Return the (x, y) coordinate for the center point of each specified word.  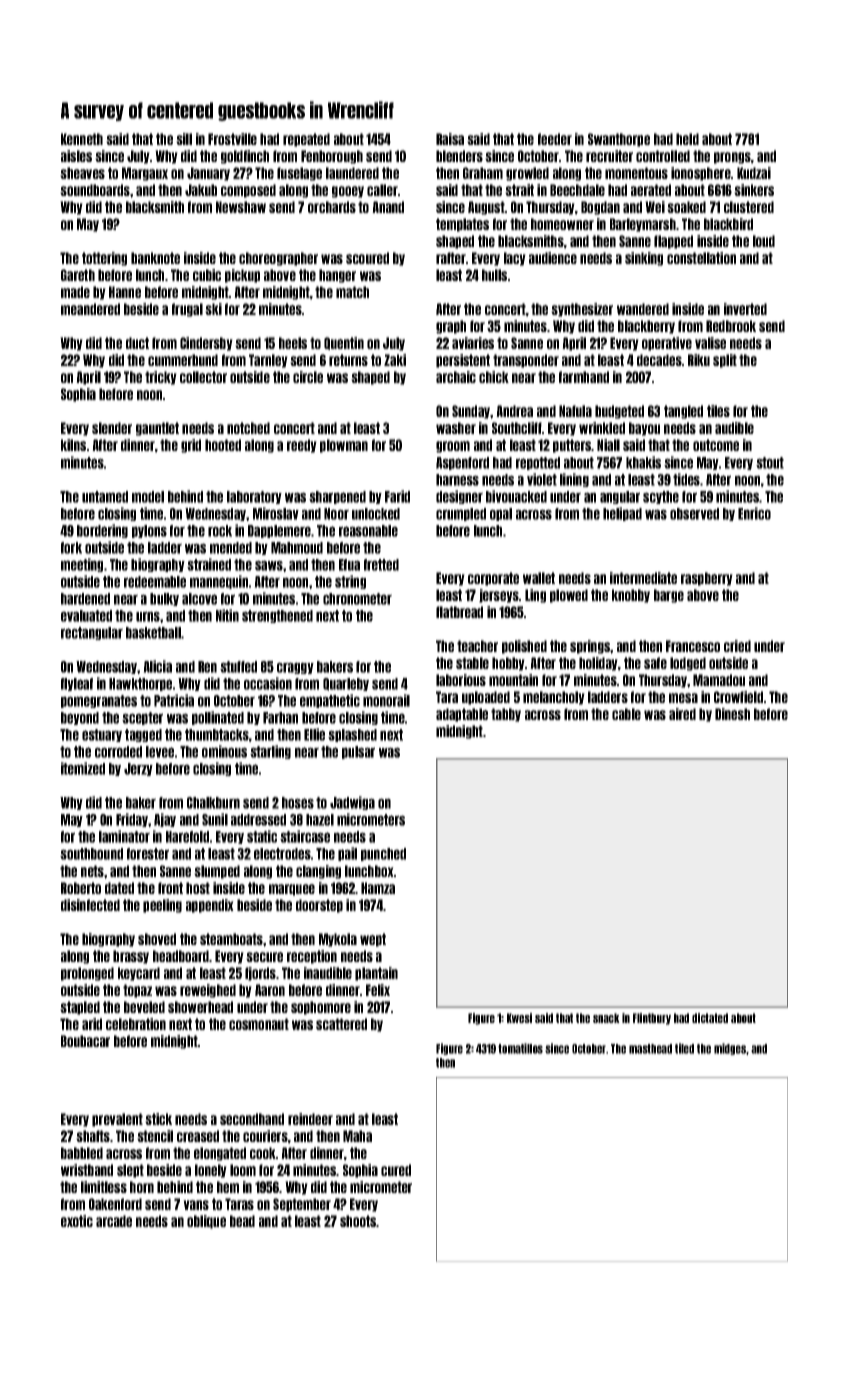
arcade (114, 1221)
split (725, 361)
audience (553, 258)
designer (459, 497)
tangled (683, 412)
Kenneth (82, 139)
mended (231, 548)
